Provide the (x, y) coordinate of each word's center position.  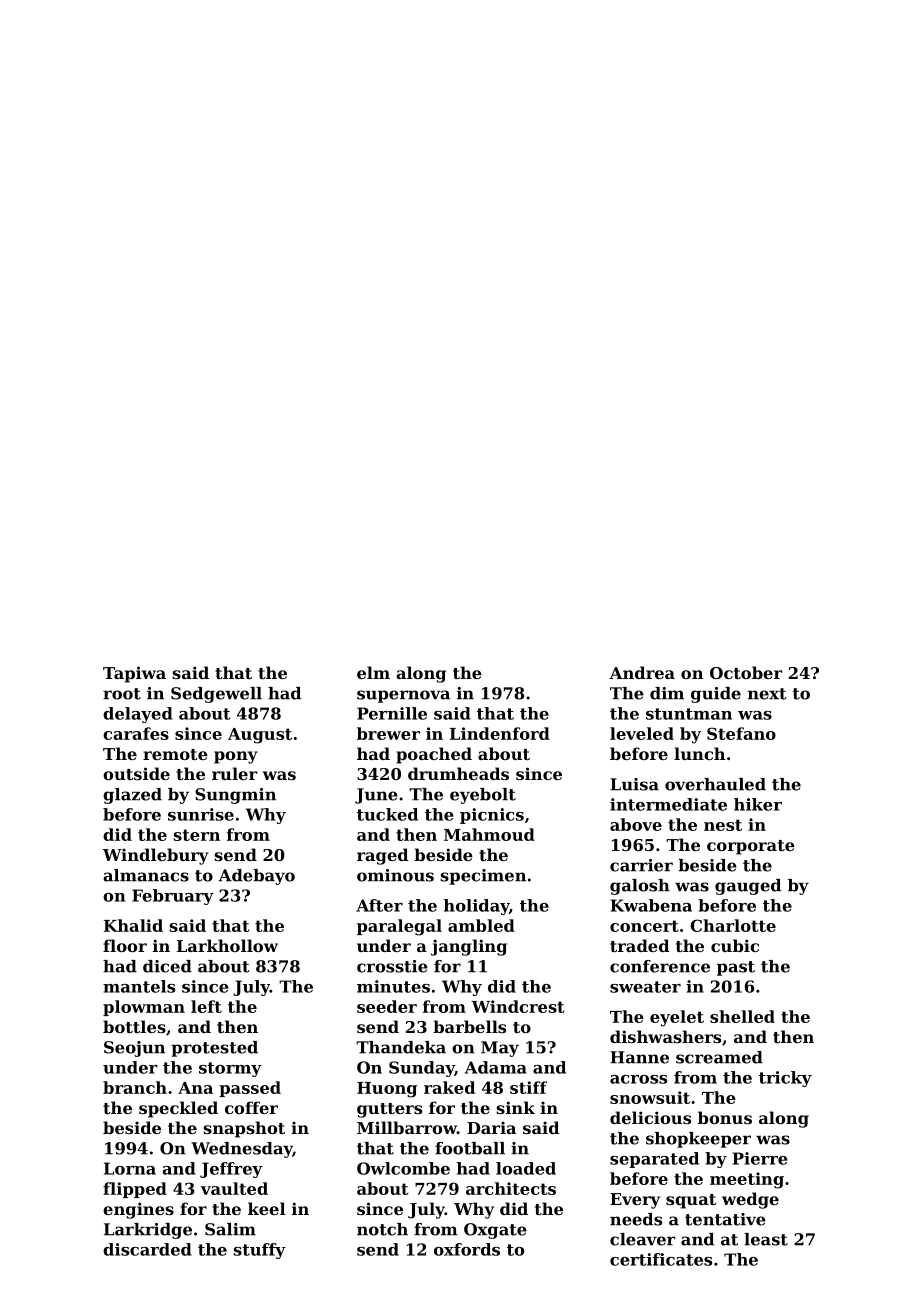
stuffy (259, 1251)
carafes (136, 733)
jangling (469, 947)
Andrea (642, 672)
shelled (742, 1016)
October (746, 672)
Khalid (133, 925)
